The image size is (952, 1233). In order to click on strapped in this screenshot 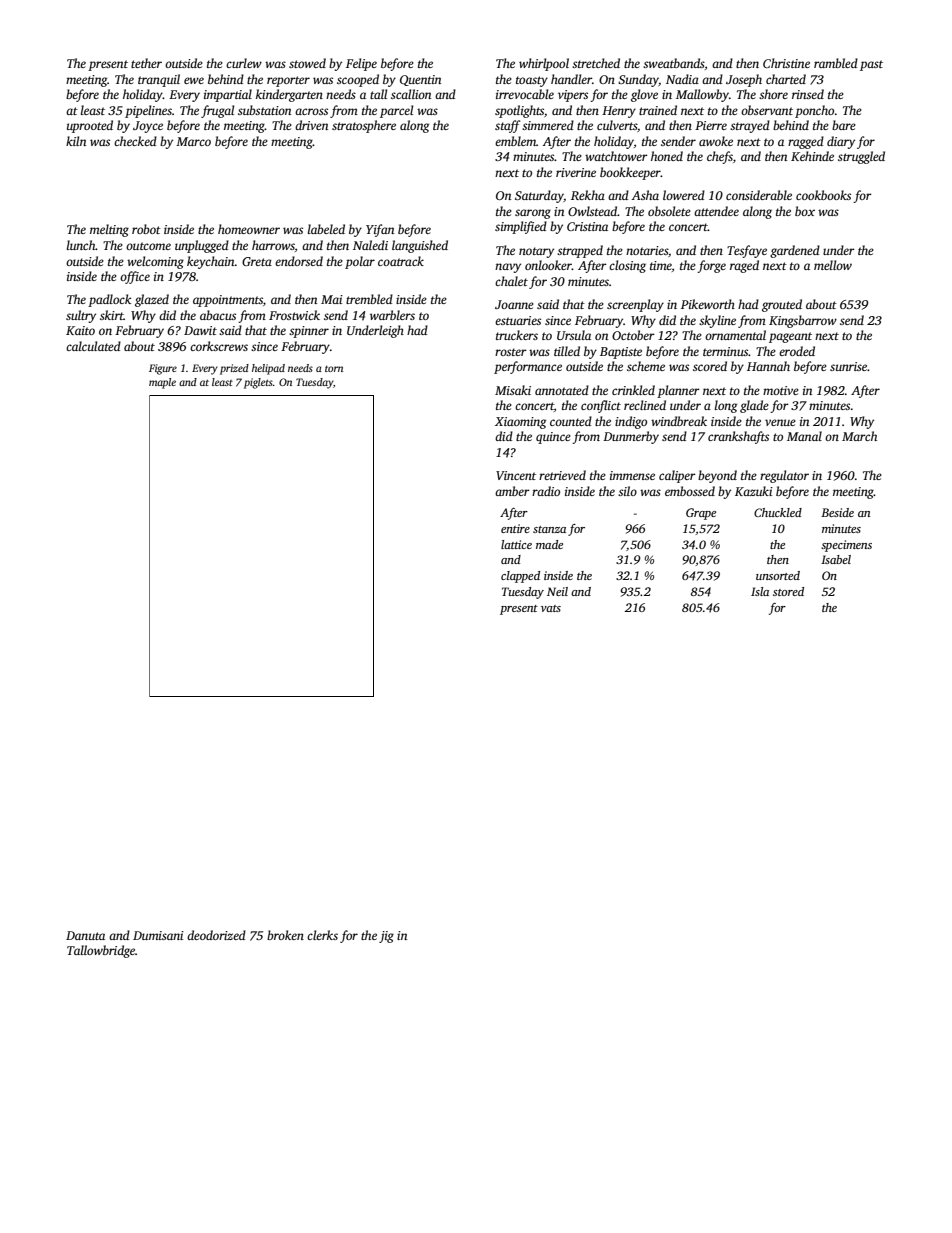, I will do `click(580, 251)`.
